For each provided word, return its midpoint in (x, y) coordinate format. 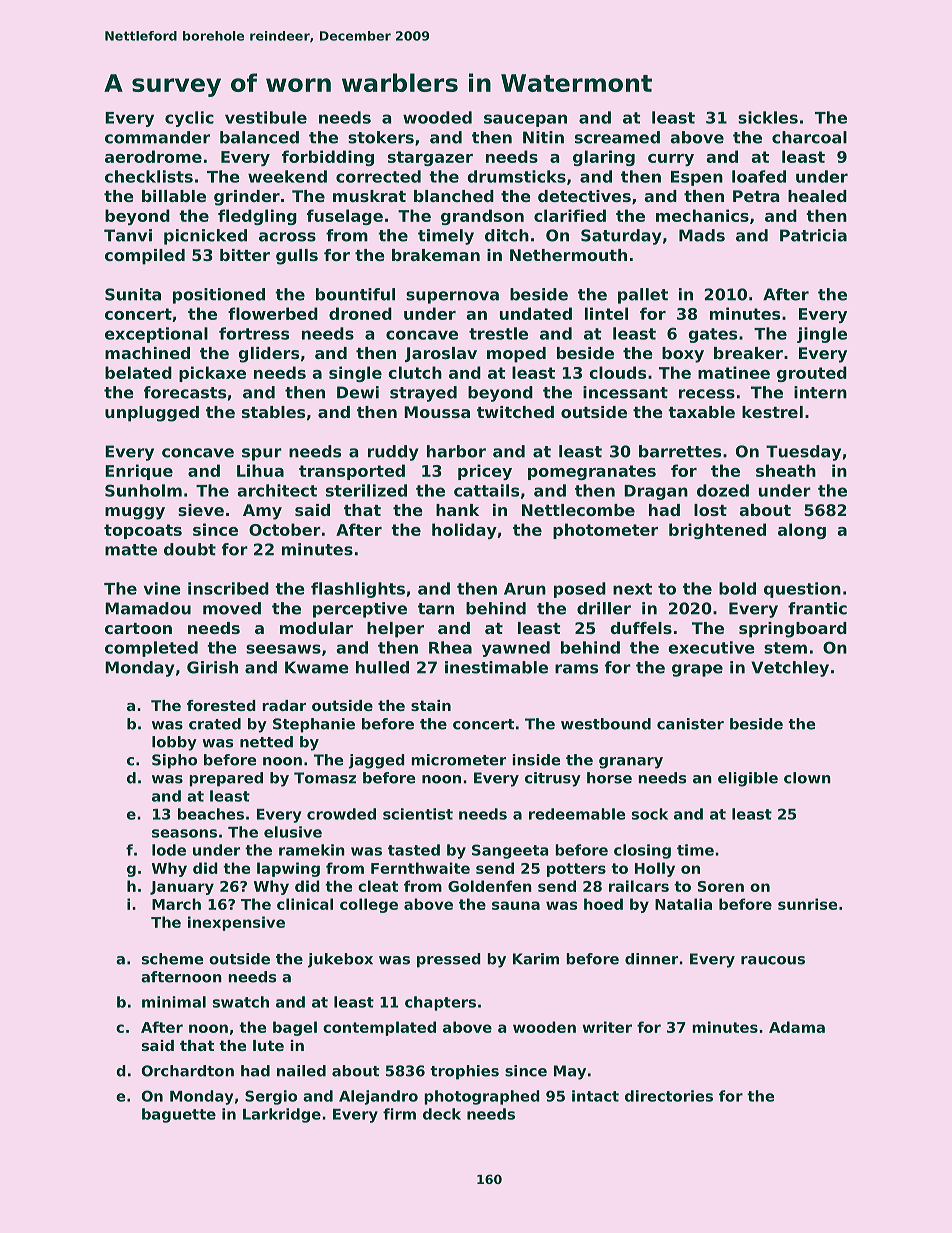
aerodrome (153, 156)
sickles (768, 117)
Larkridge (282, 1115)
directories (669, 1096)
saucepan (525, 120)
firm (399, 1114)
